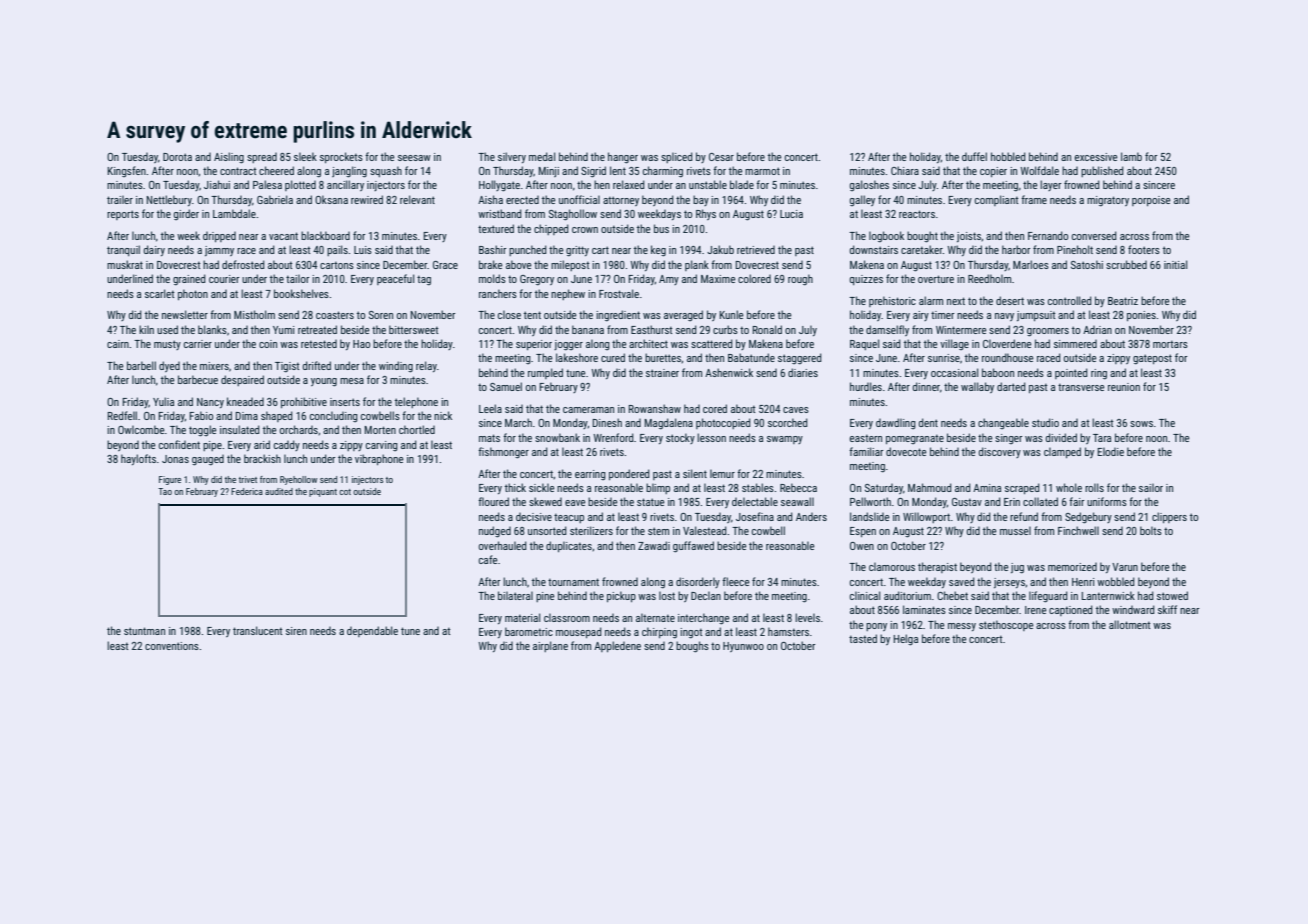 Image resolution: width=1308 pixels, height=924 pixels. What do you see at coordinates (163, 401) in the screenshot?
I see `Yulia` at bounding box center [163, 401].
